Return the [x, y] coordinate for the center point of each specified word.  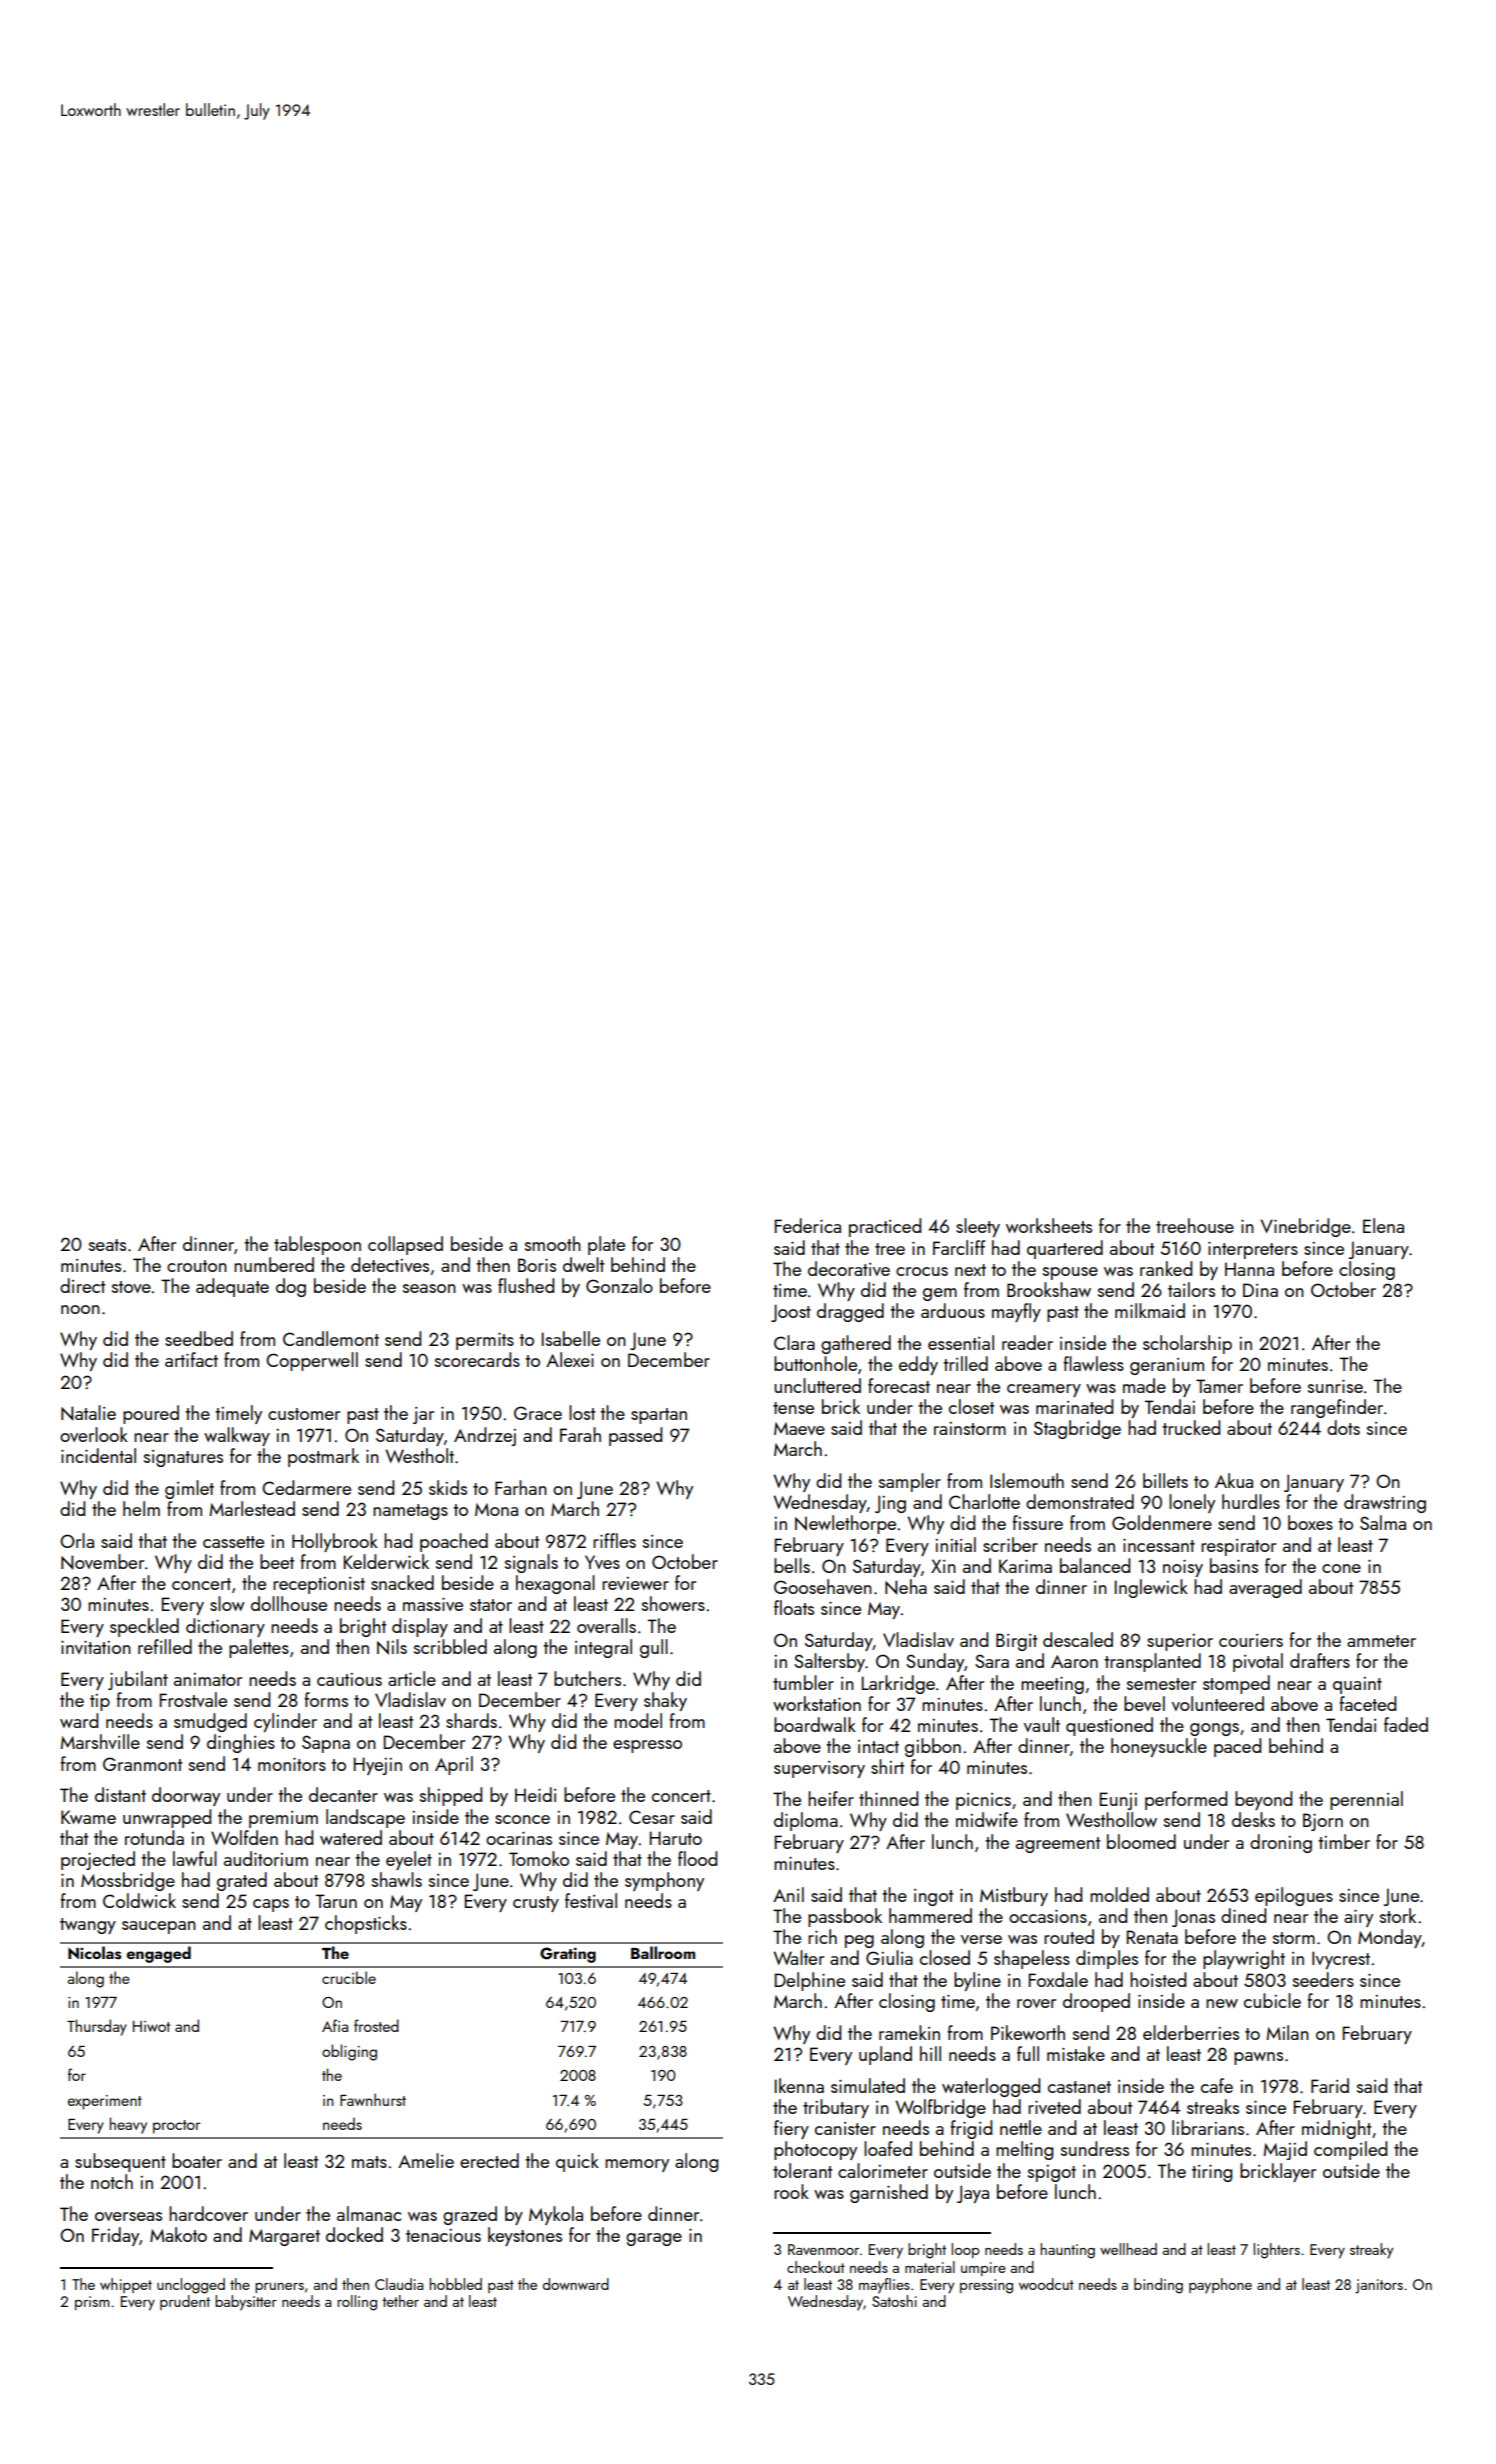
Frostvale [193, 1699]
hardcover [208, 2213]
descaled [1078, 1639]
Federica [808, 1225]
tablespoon [317, 1245]
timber [1344, 1841]
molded [1119, 1894]
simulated [868, 2085]
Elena [1383, 1225]
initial [955, 1544]
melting [1024, 2150]
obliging [349, 2052]
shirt [887, 1766]
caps [271, 1905]
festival [591, 1900]
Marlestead [252, 1508]
